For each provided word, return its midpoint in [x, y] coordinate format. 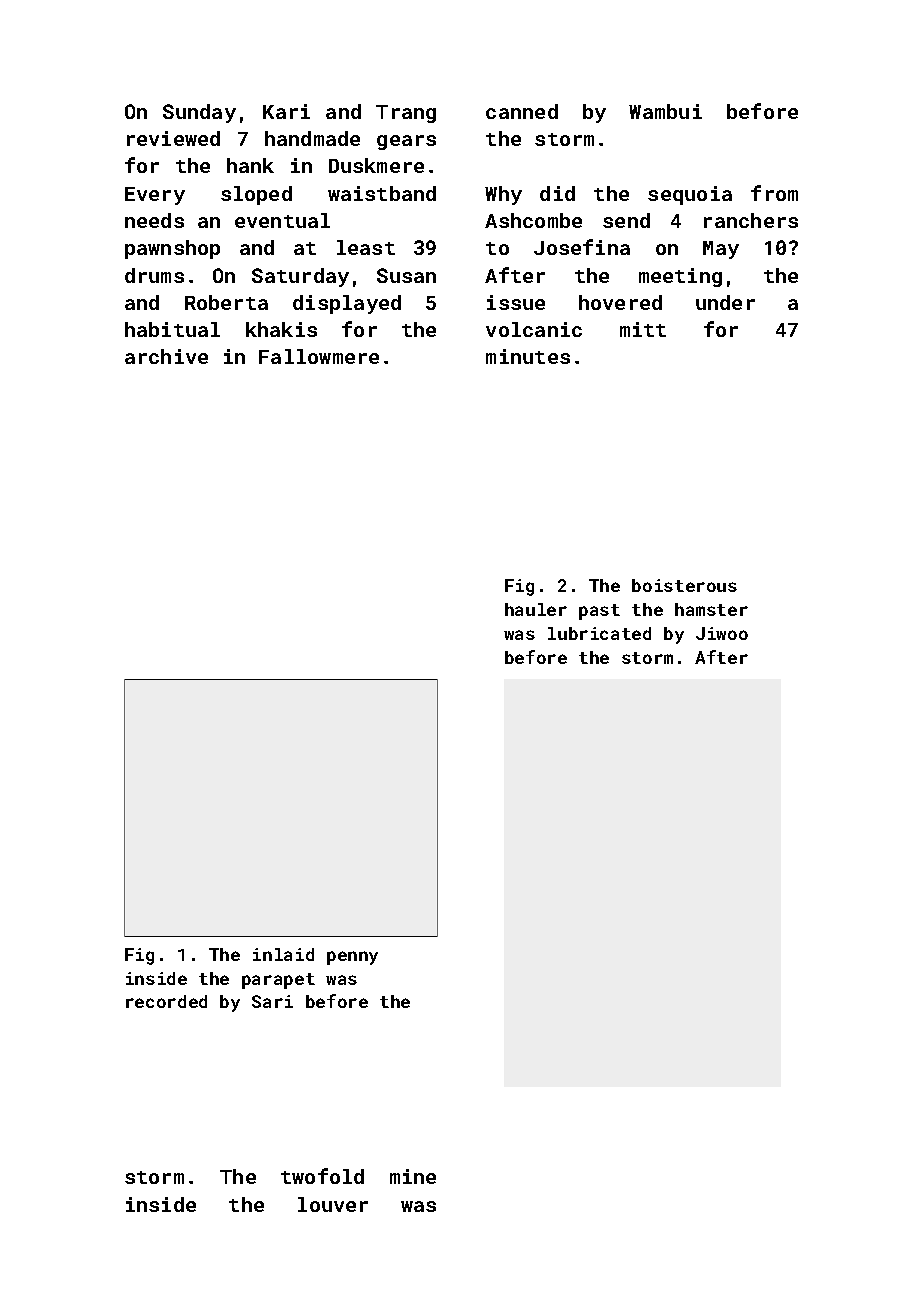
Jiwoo [722, 633]
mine [413, 1176]
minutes [528, 356]
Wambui [665, 111]
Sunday [199, 113]
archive [166, 356]
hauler [536, 609]
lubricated [599, 633]
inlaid [283, 954]
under [725, 302]
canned [522, 111]
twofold [322, 1176]
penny [352, 958]
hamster [711, 609]
